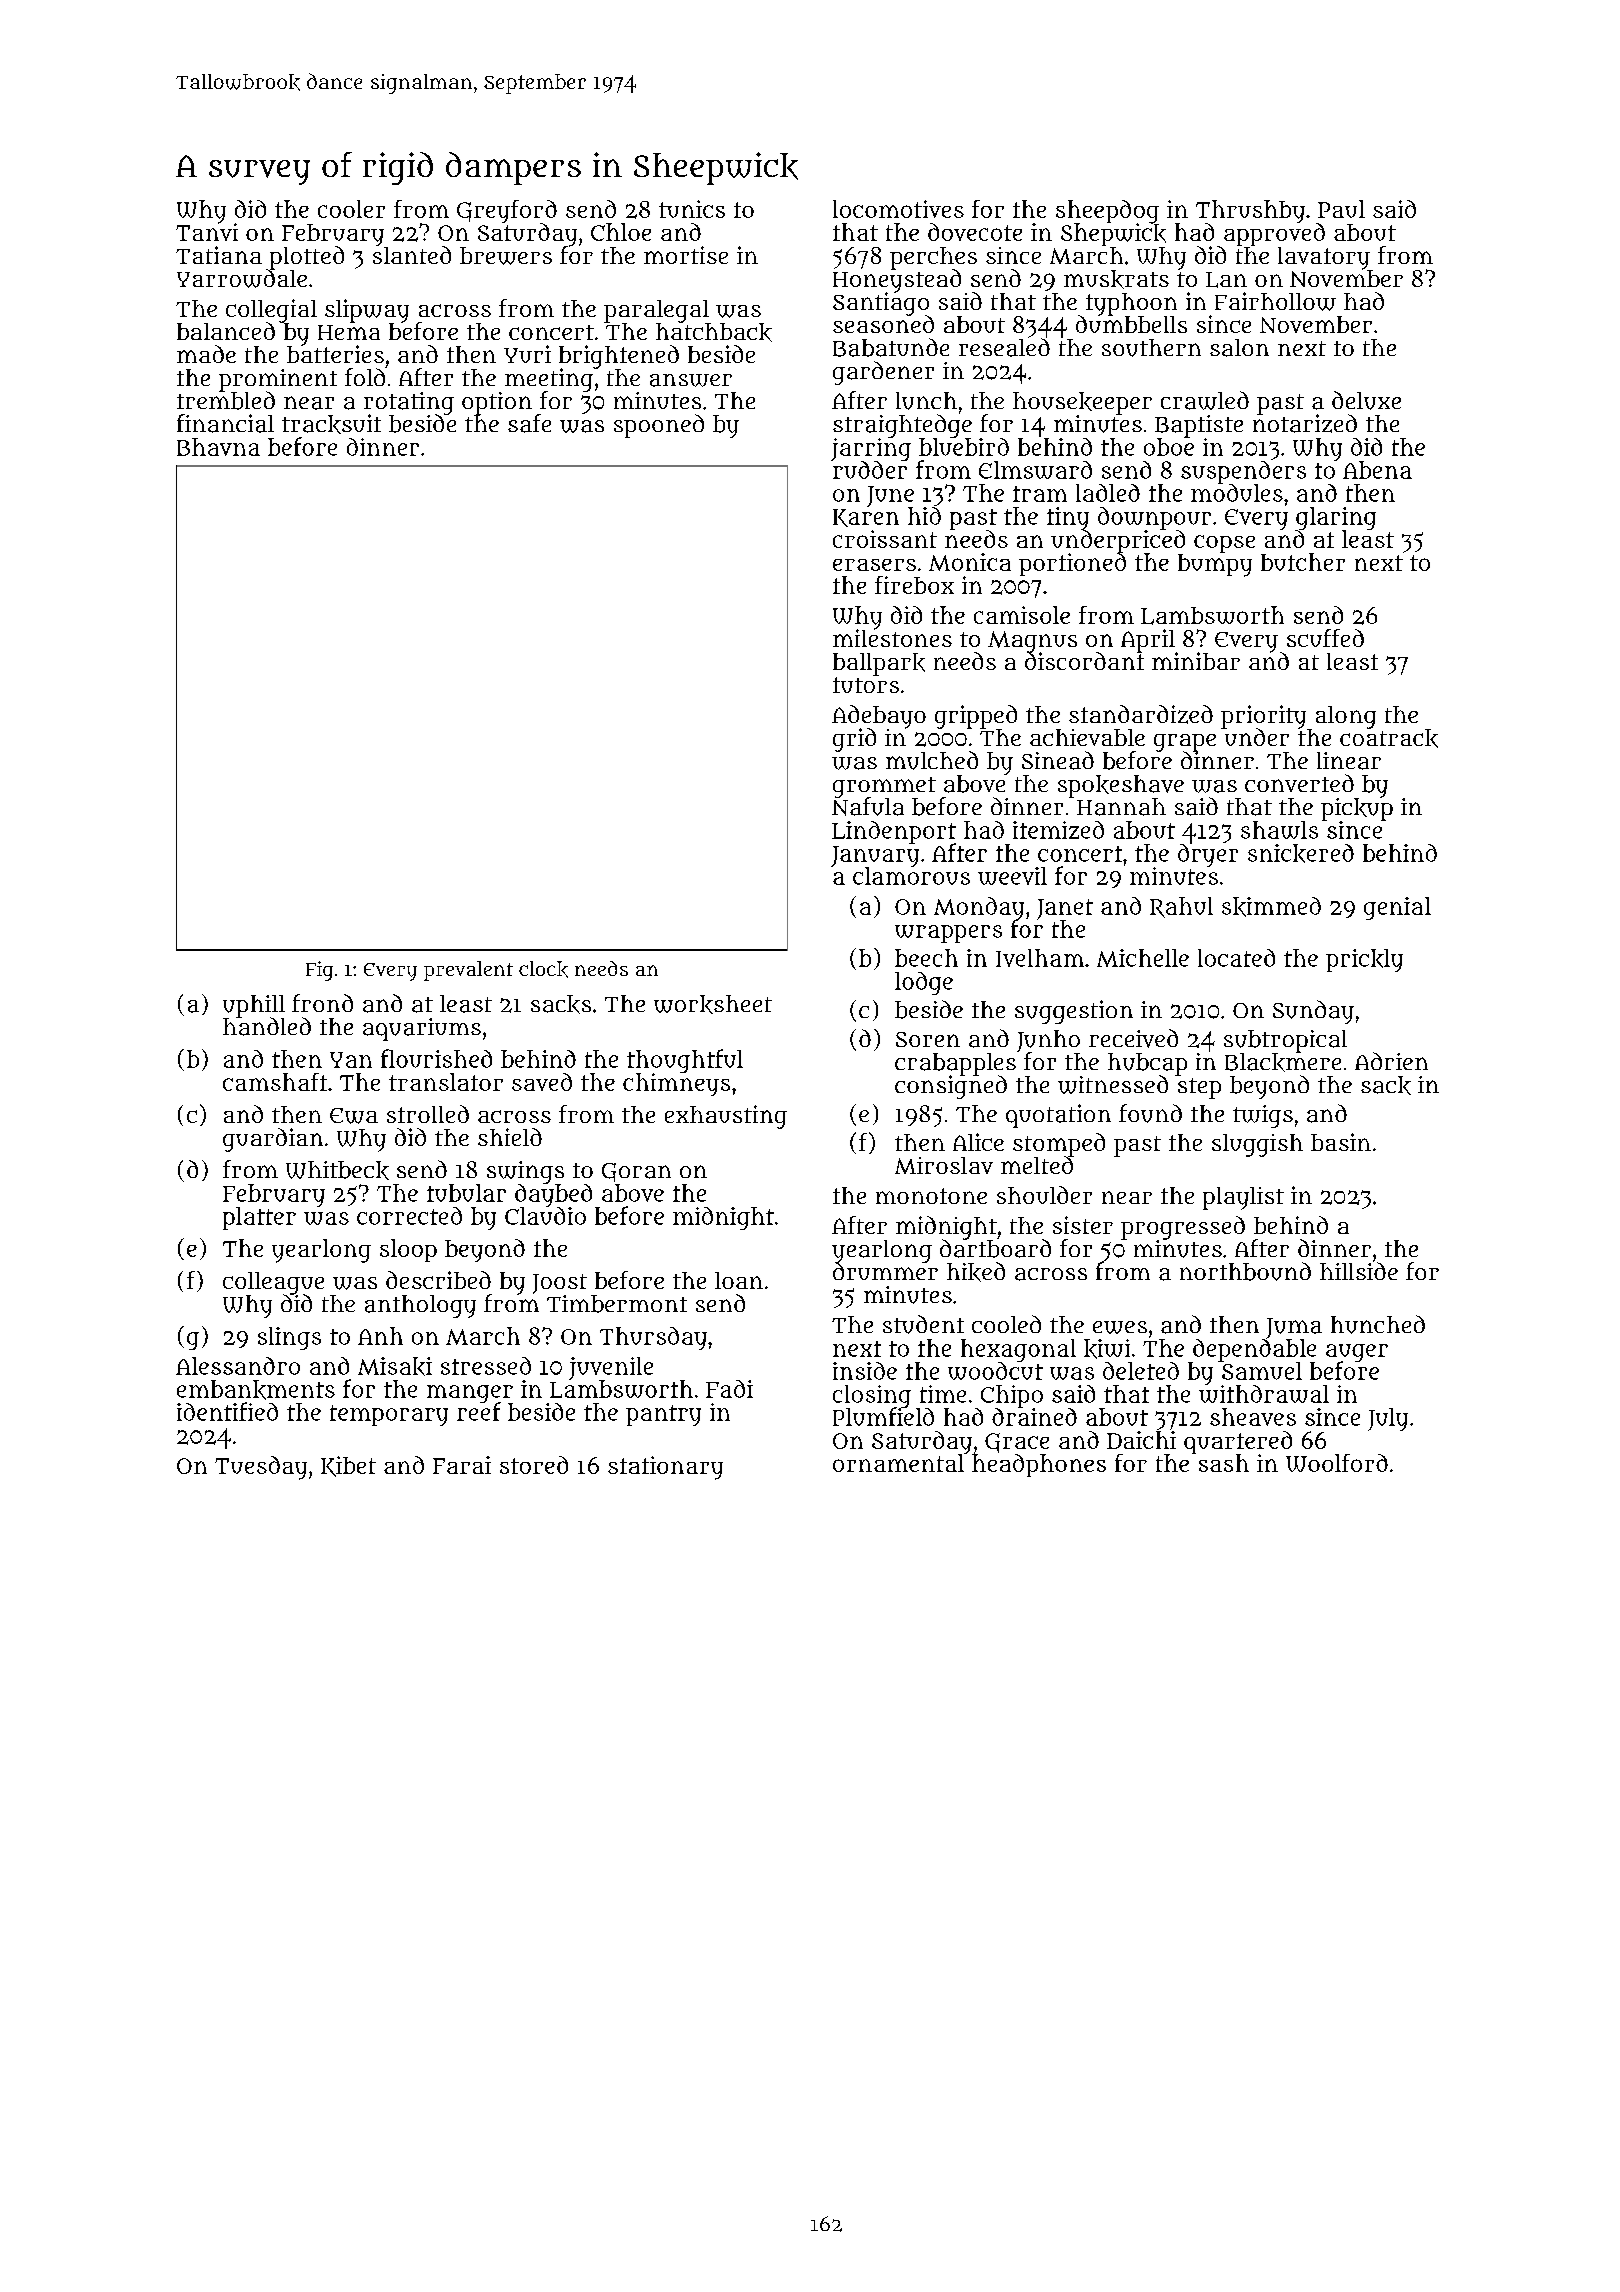 Image resolution: width=1620 pixels, height=2292 pixels. What do you see at coordinates (713, 1004) in the screenshot?
I see `worksheet` at bounding box center [713, 1004].
